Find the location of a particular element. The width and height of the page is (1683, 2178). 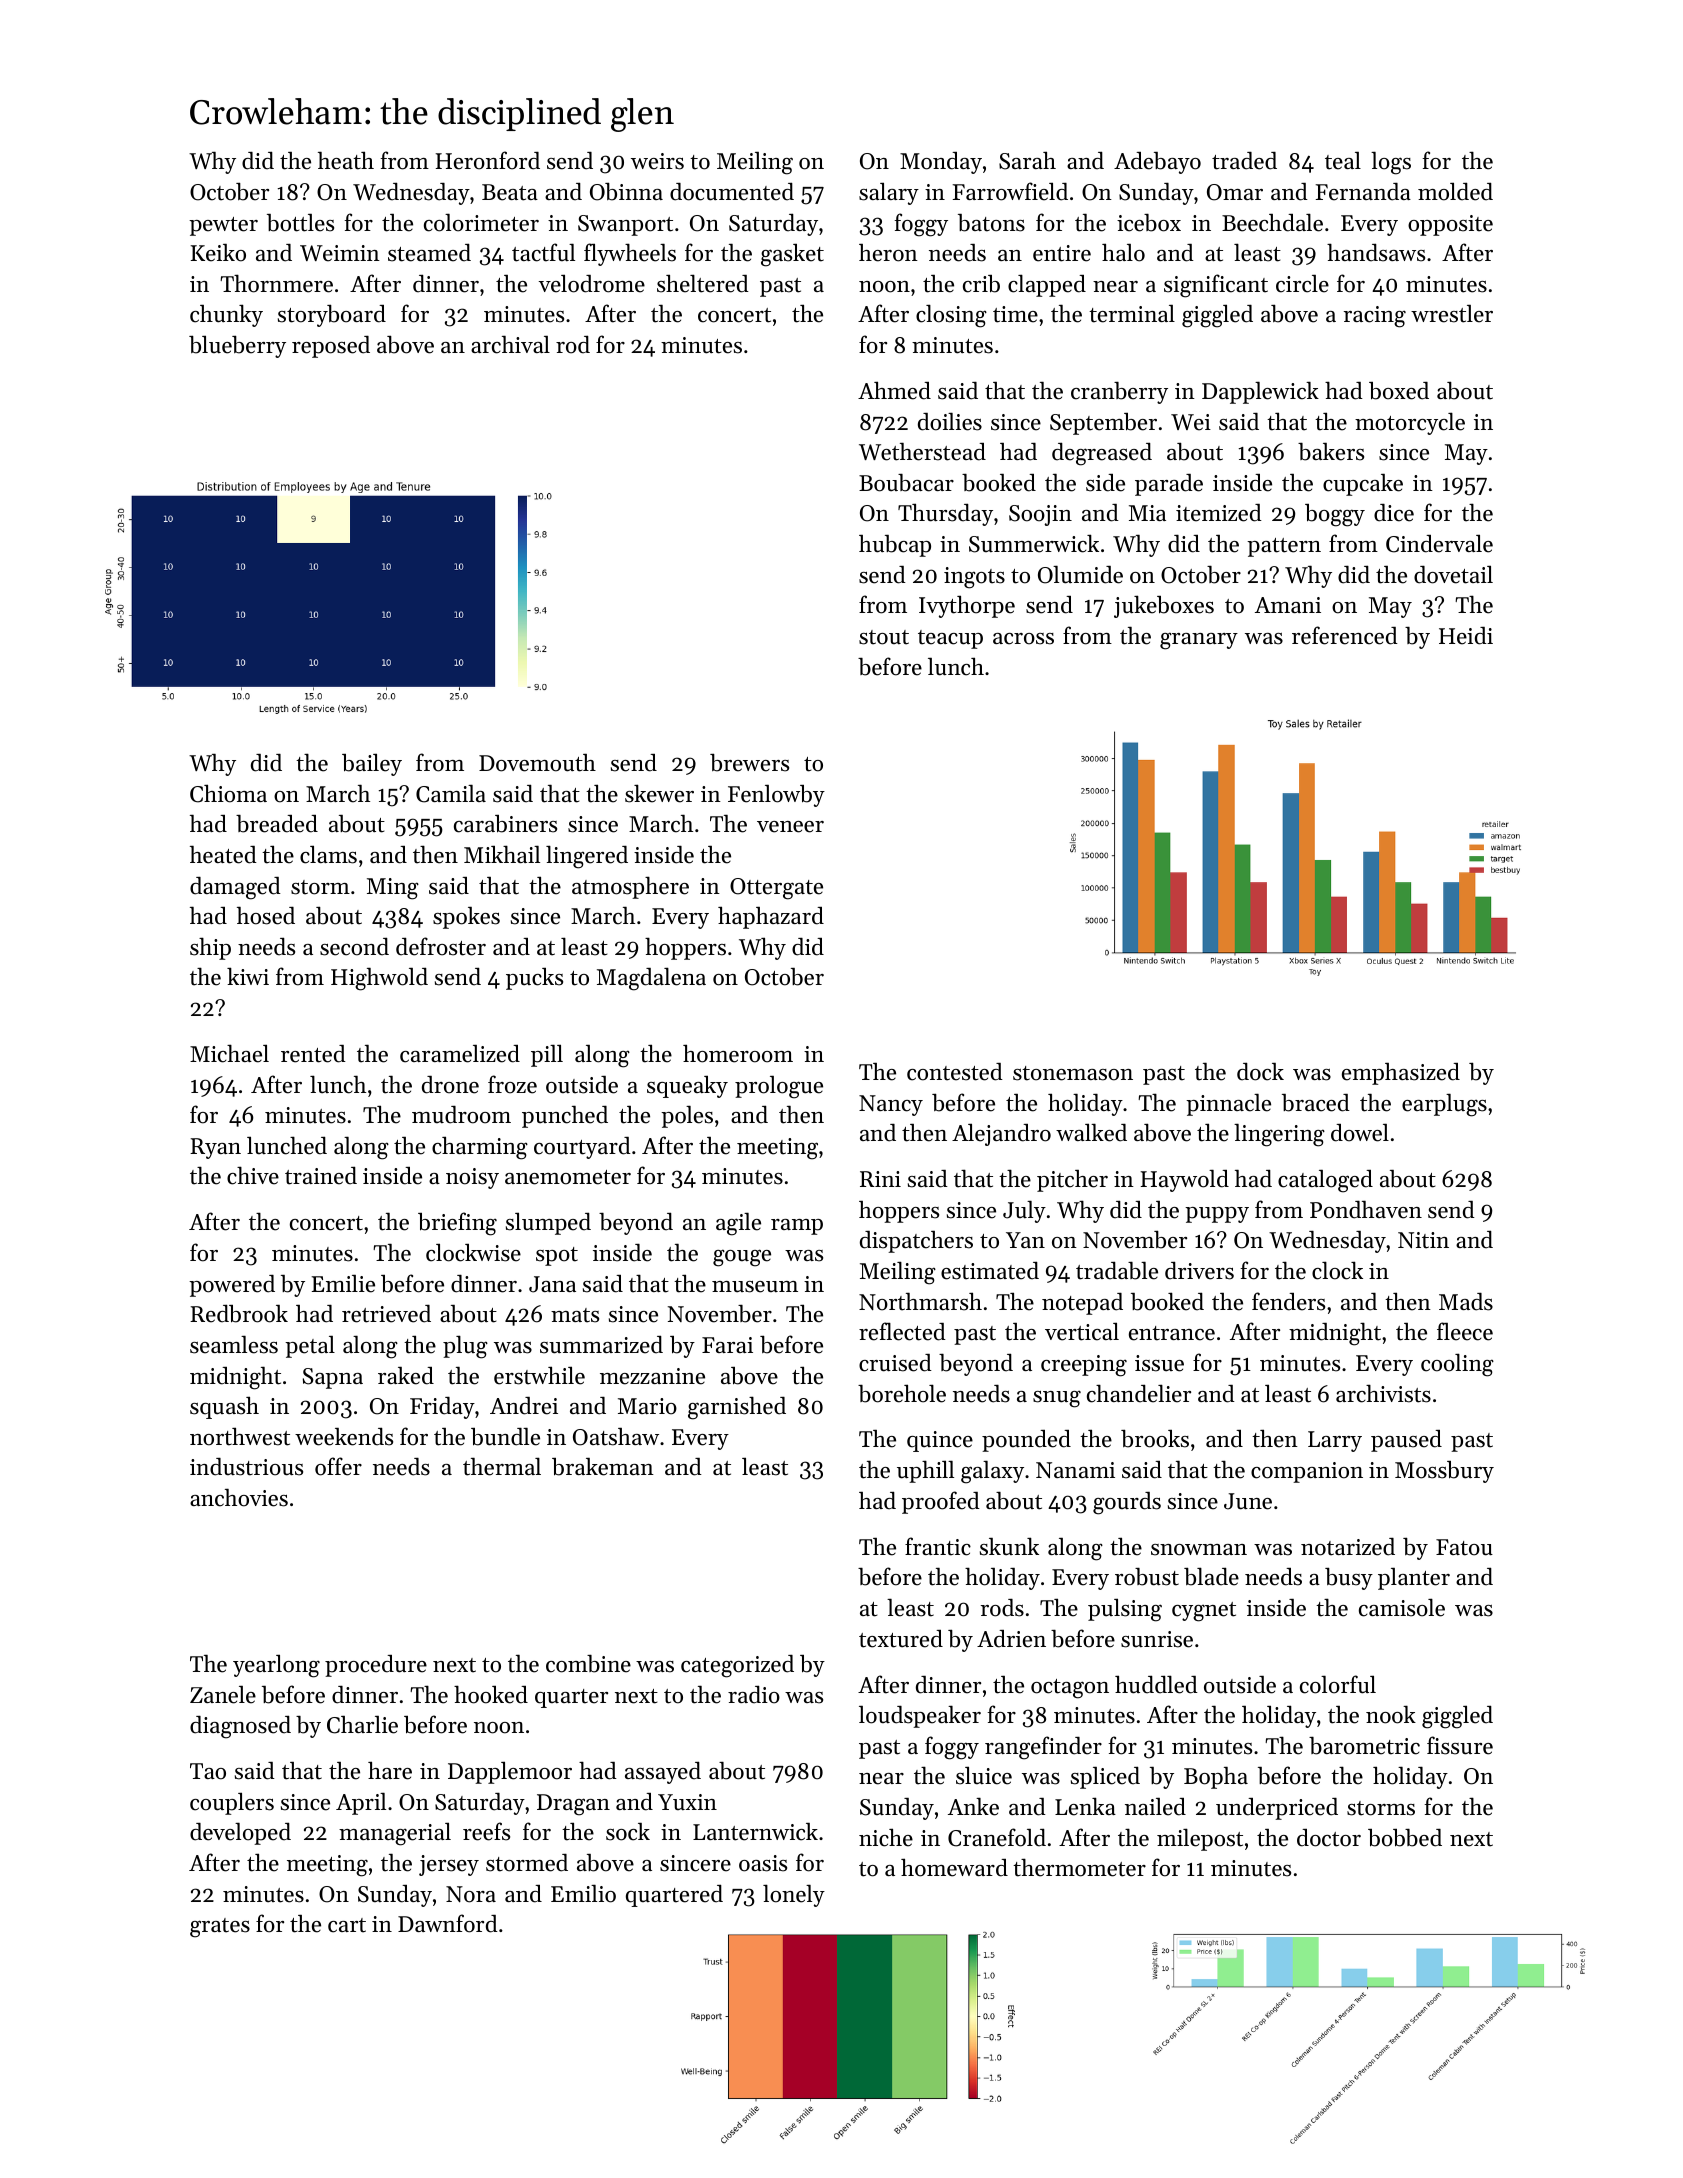

Chioma is located at coordinates (228, 793).
